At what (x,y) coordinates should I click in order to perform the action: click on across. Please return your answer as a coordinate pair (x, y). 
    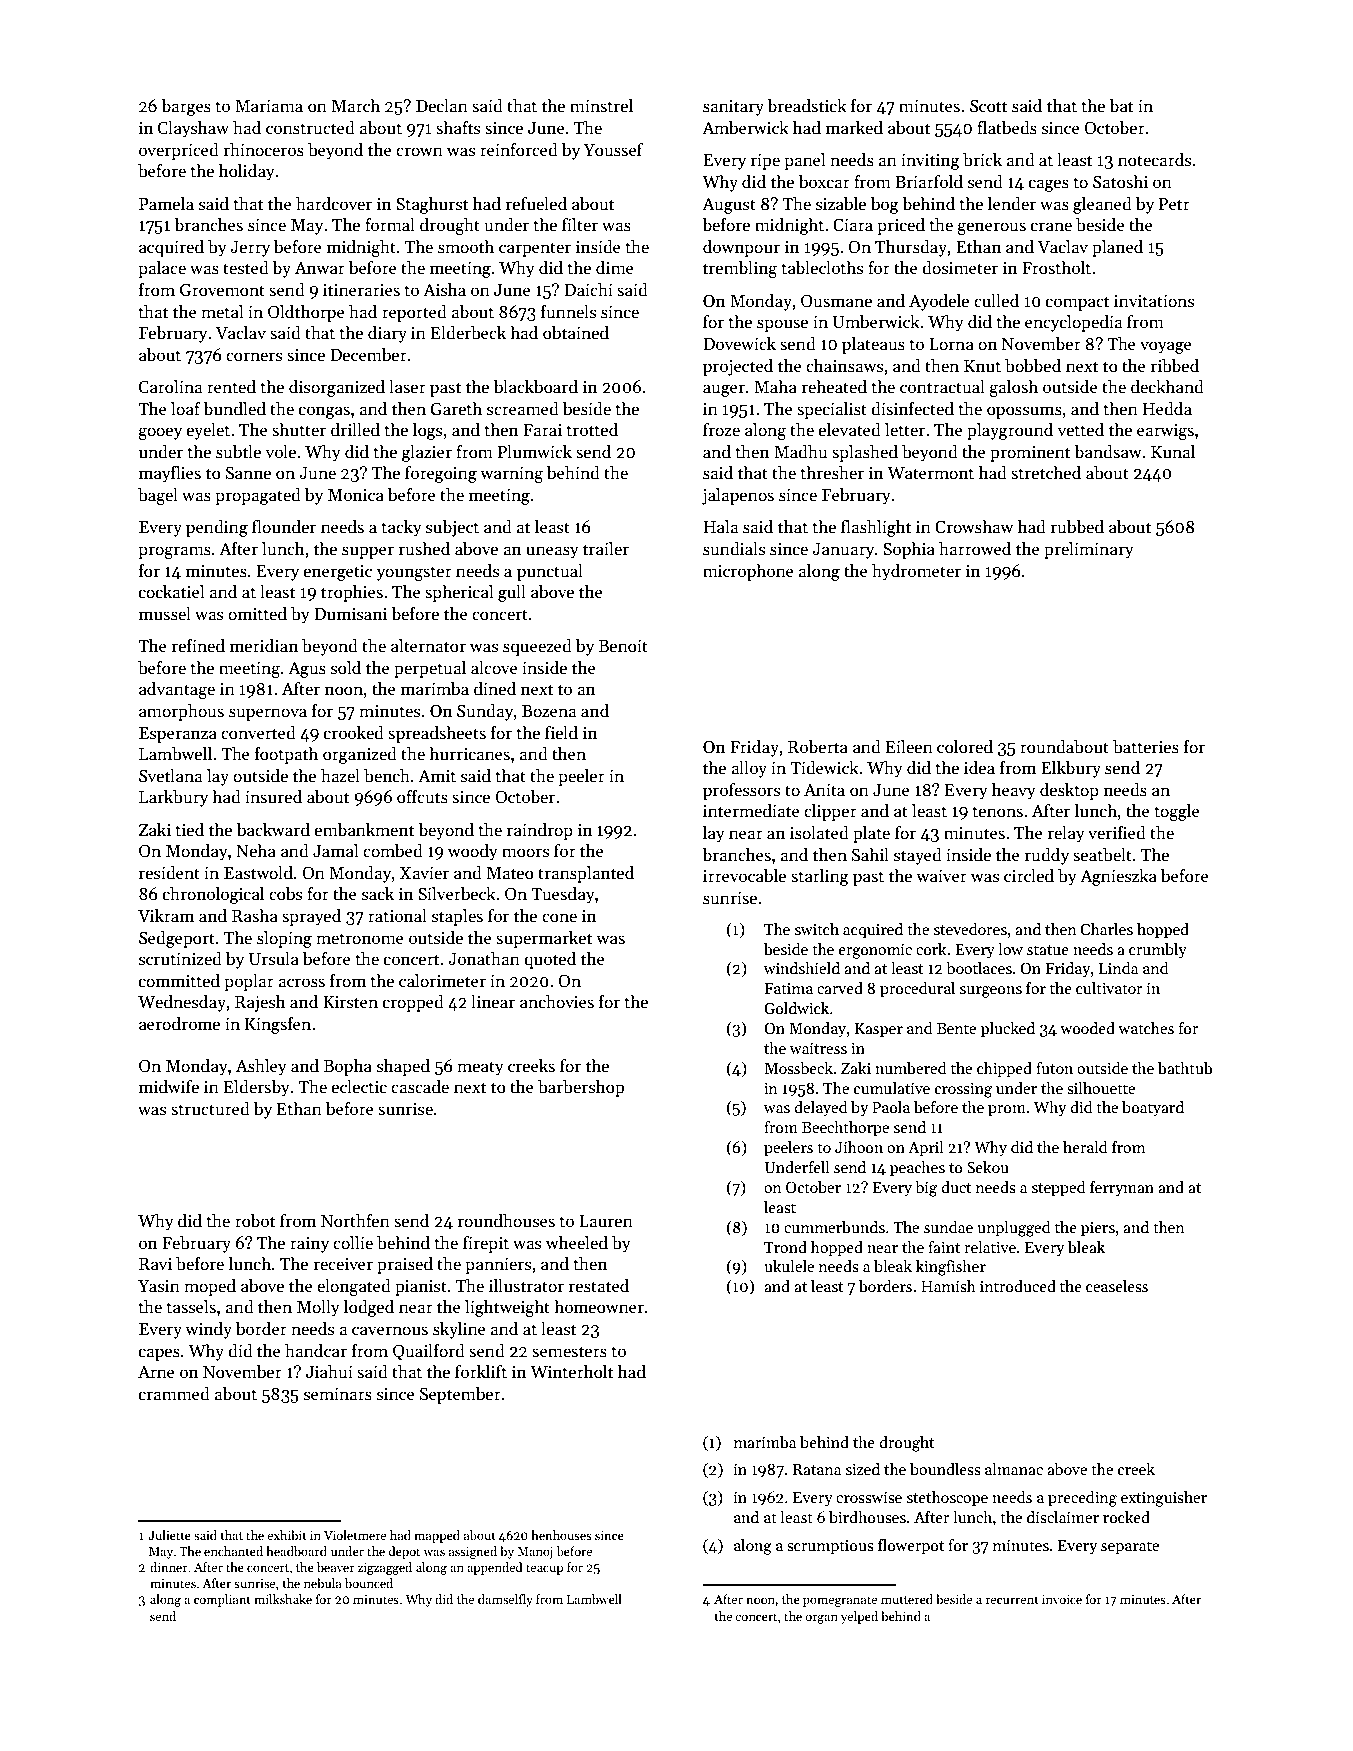
    Looking at the image, I should click on (302, 983).
